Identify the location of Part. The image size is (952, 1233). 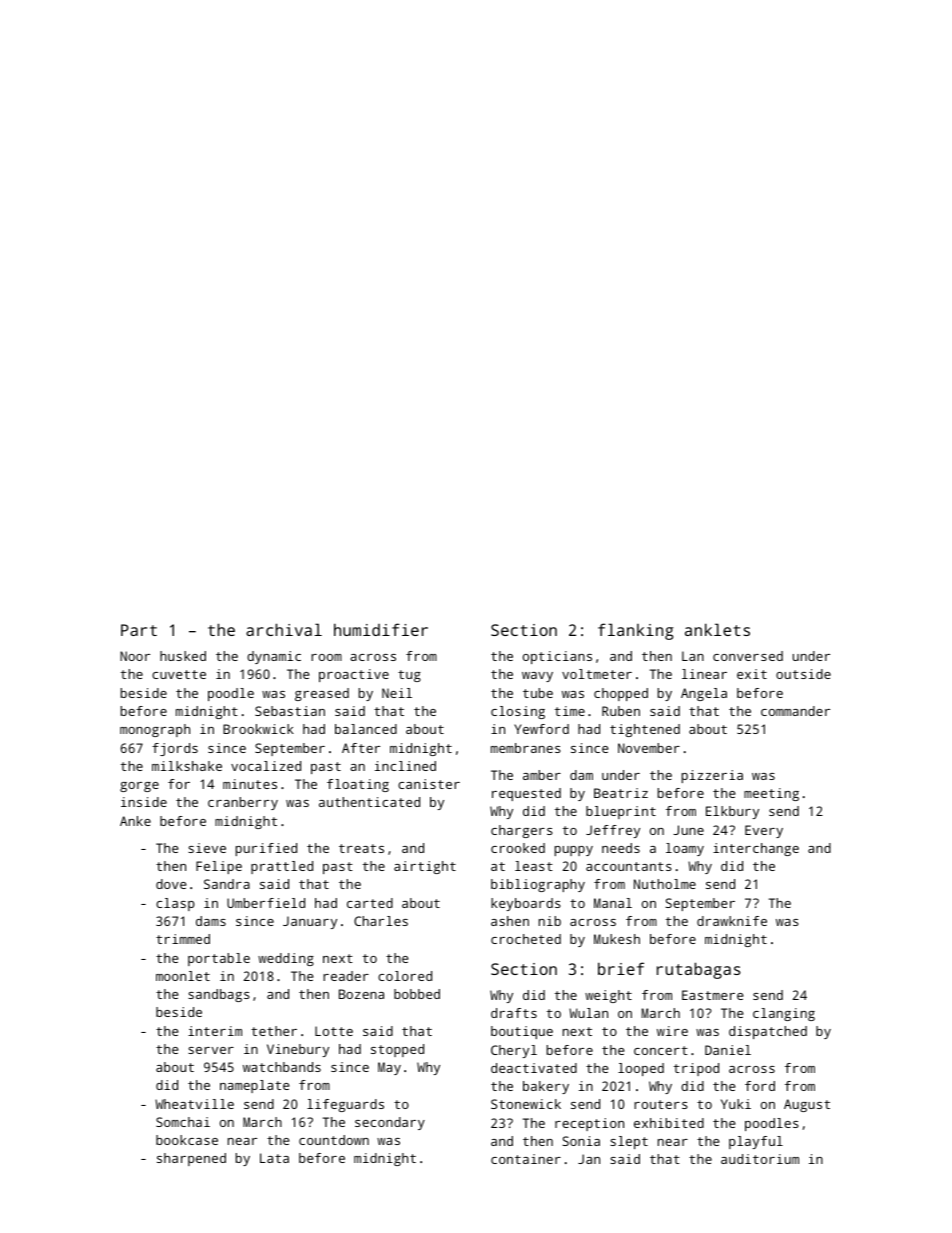
(139, 630).
